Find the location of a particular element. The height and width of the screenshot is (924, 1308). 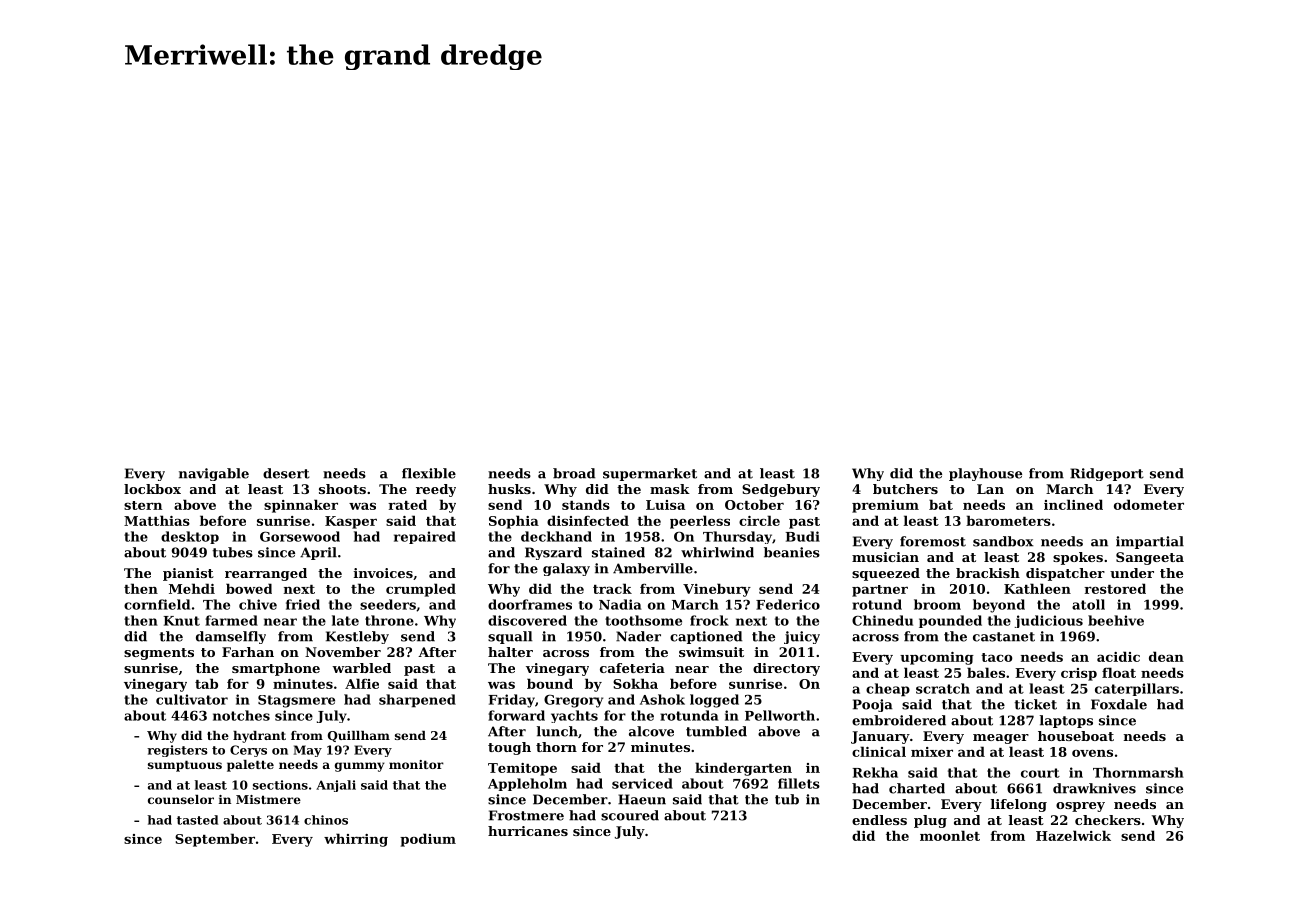

bales is located at coordinates (986, 672).
